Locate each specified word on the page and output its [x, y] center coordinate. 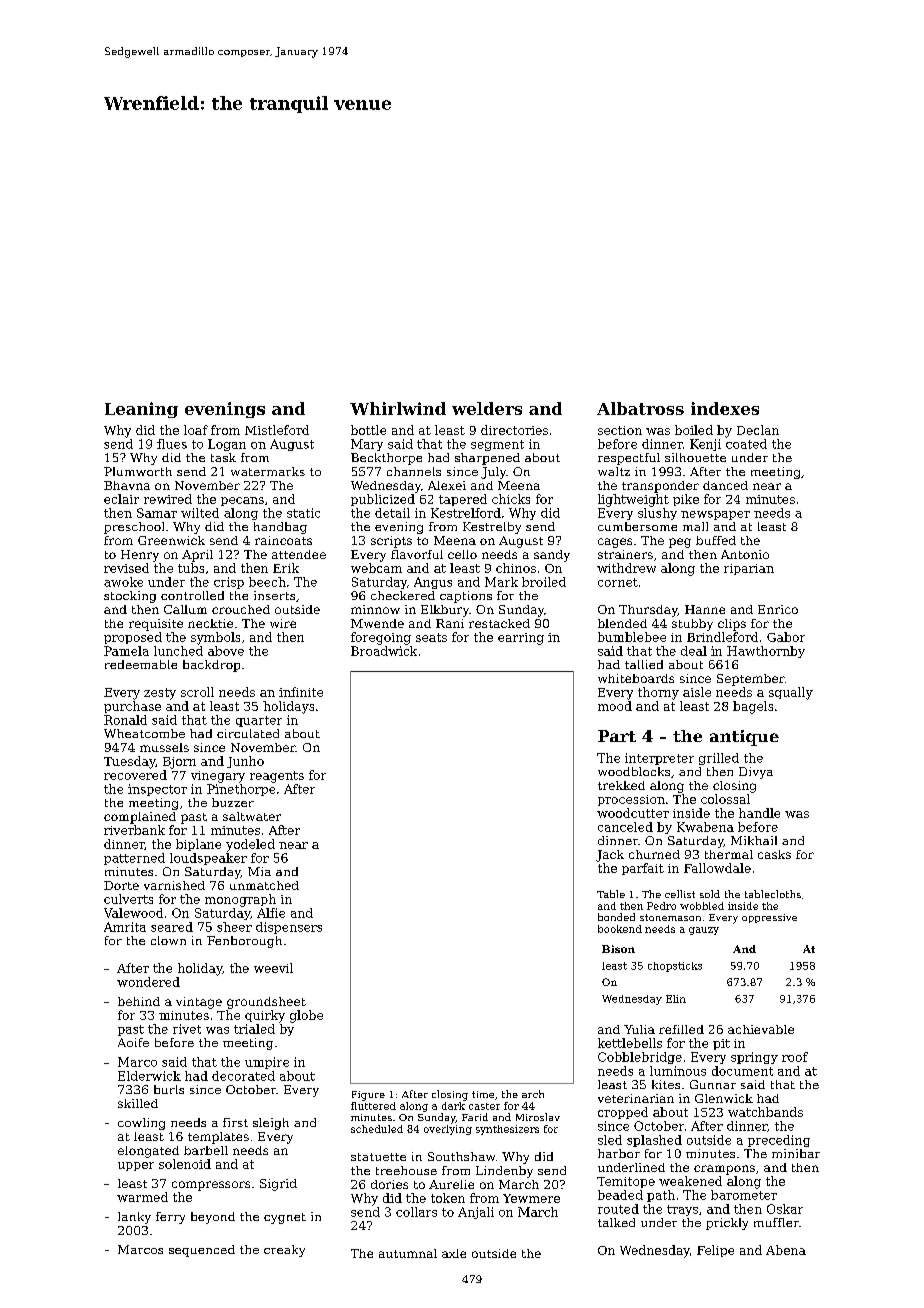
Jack [610, 856]
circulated [248, 733]
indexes [725, 408]
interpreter [659, 759]
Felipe [715, 1251]
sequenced [202, 1251]
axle [454, 1253]
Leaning [141, 410]
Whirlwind [398, 408]
